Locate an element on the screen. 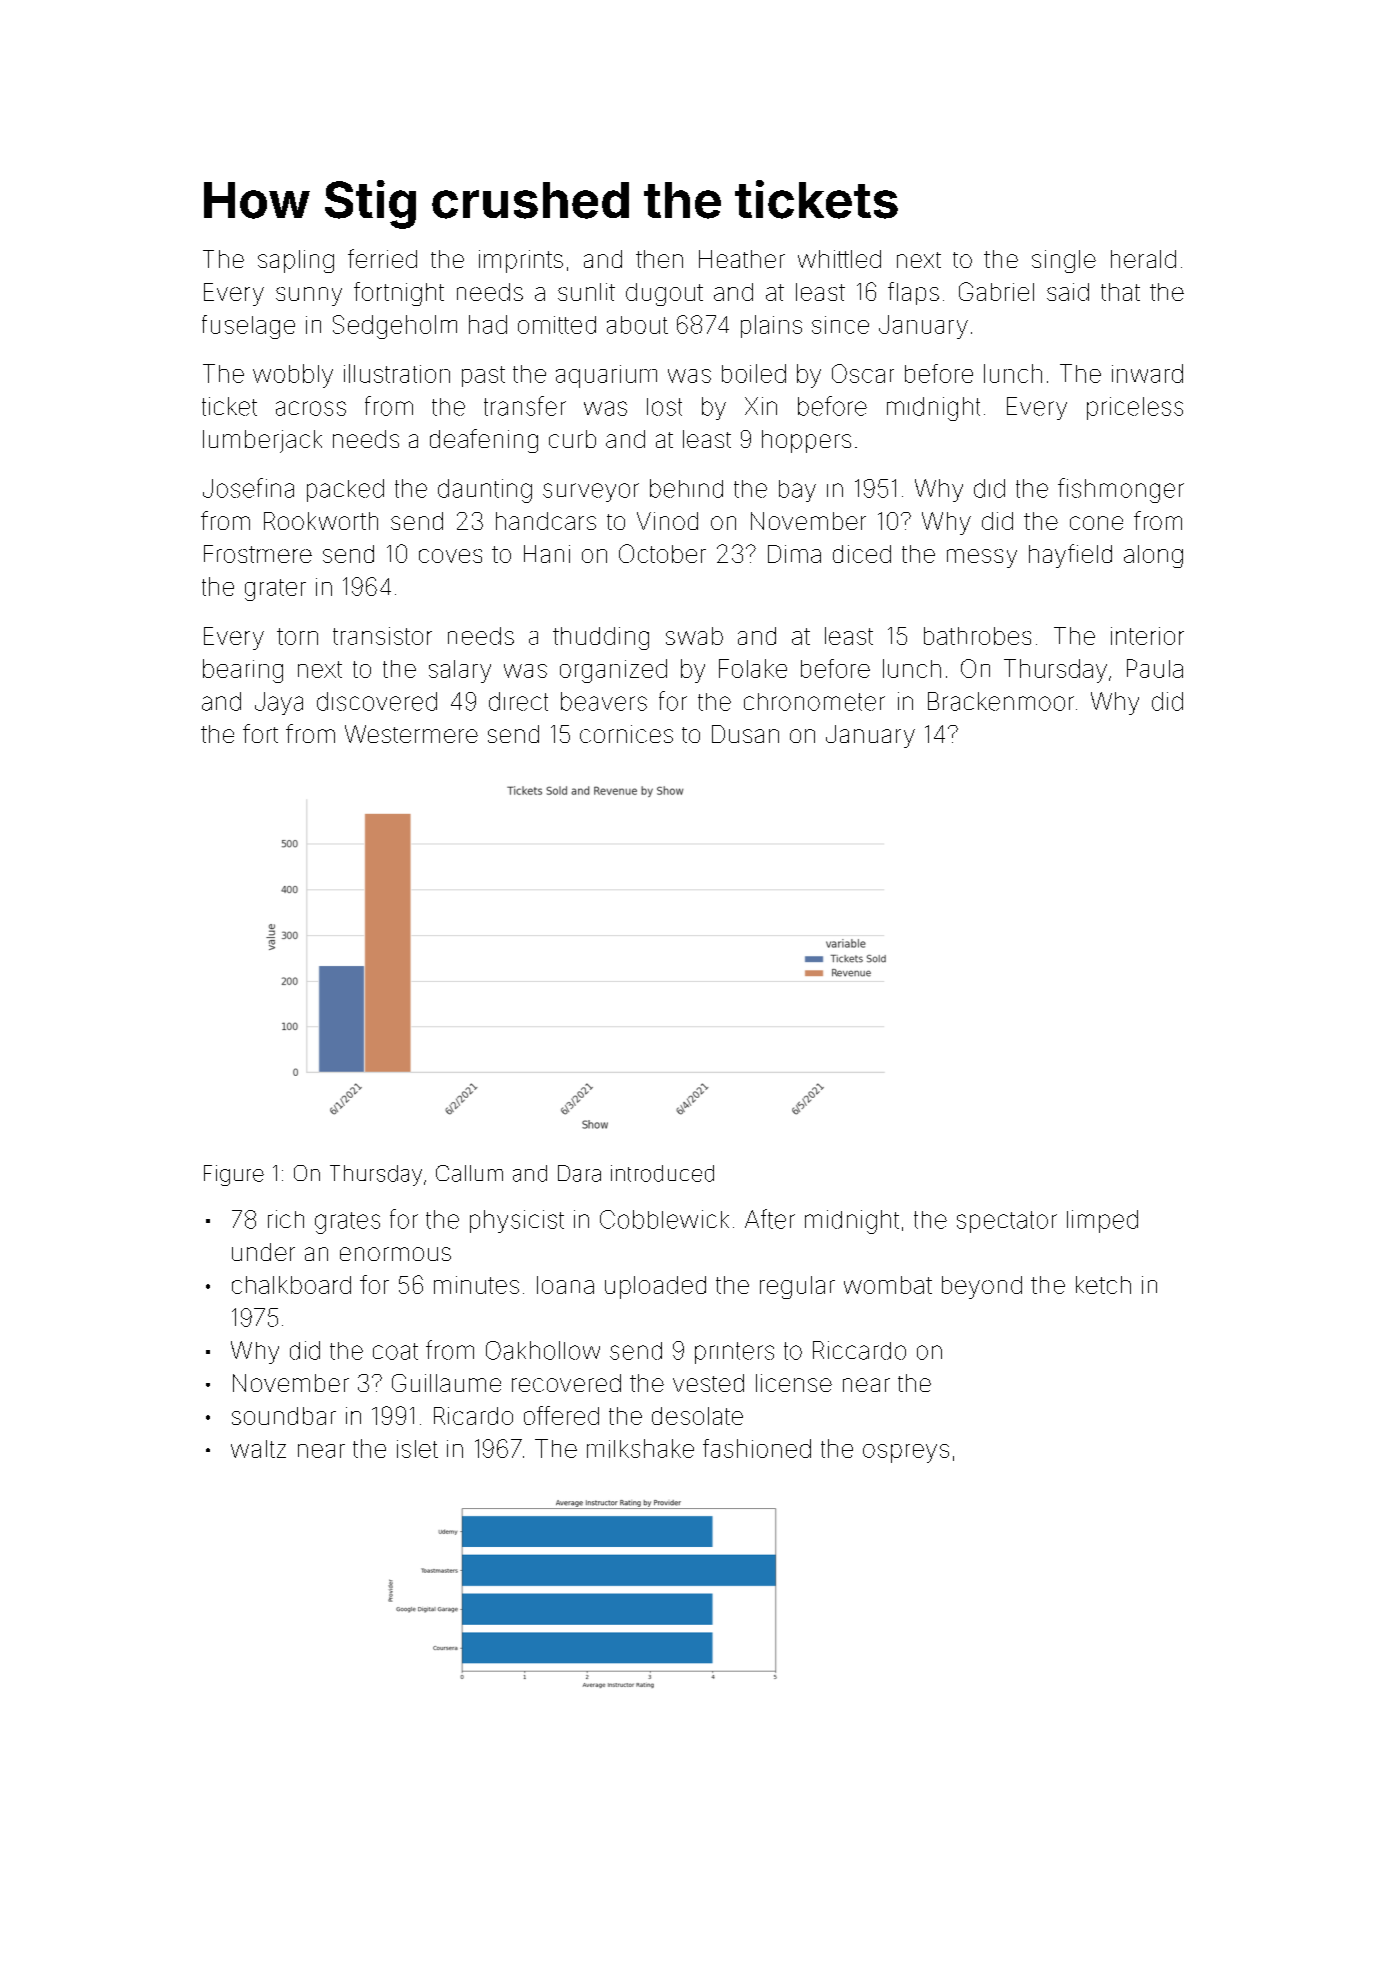 This screenshot has height=1969, width=1386. wobbly is located at coordinates (293, 376).
